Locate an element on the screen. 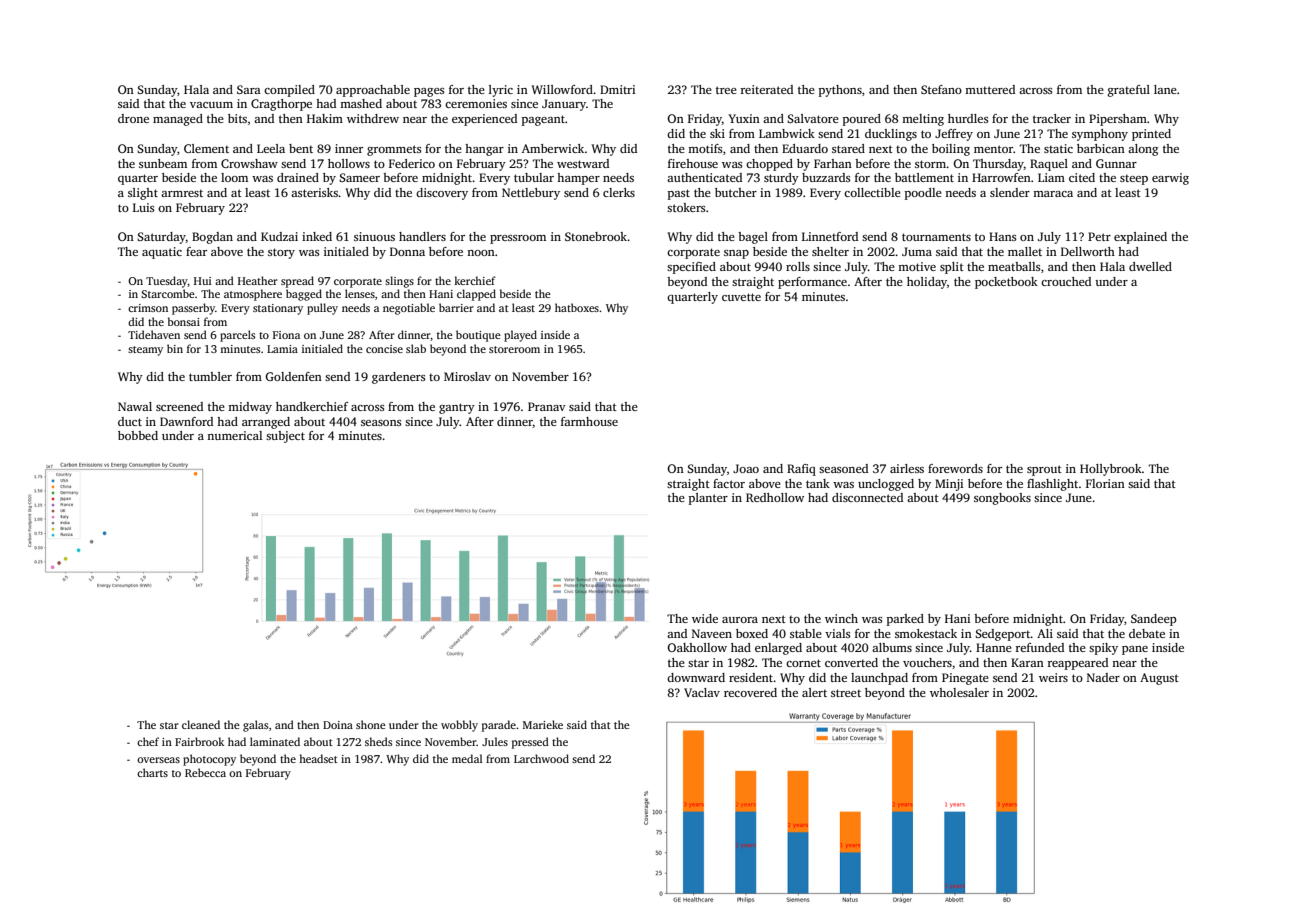 The image size is (1308, 924). headset is located at coordinates (318, 758).
